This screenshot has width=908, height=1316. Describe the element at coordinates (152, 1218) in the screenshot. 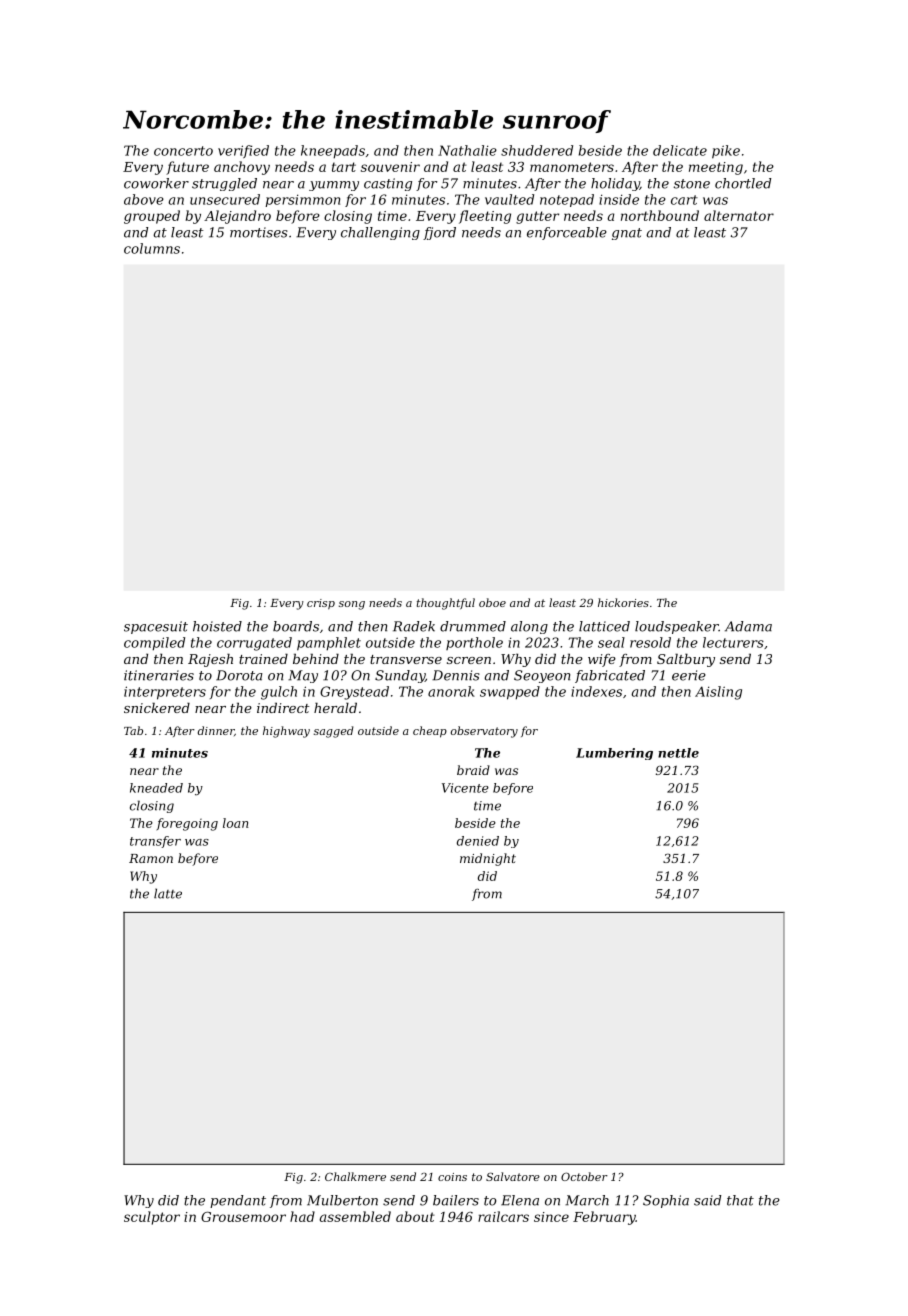

I see `sculptor` at that location.
